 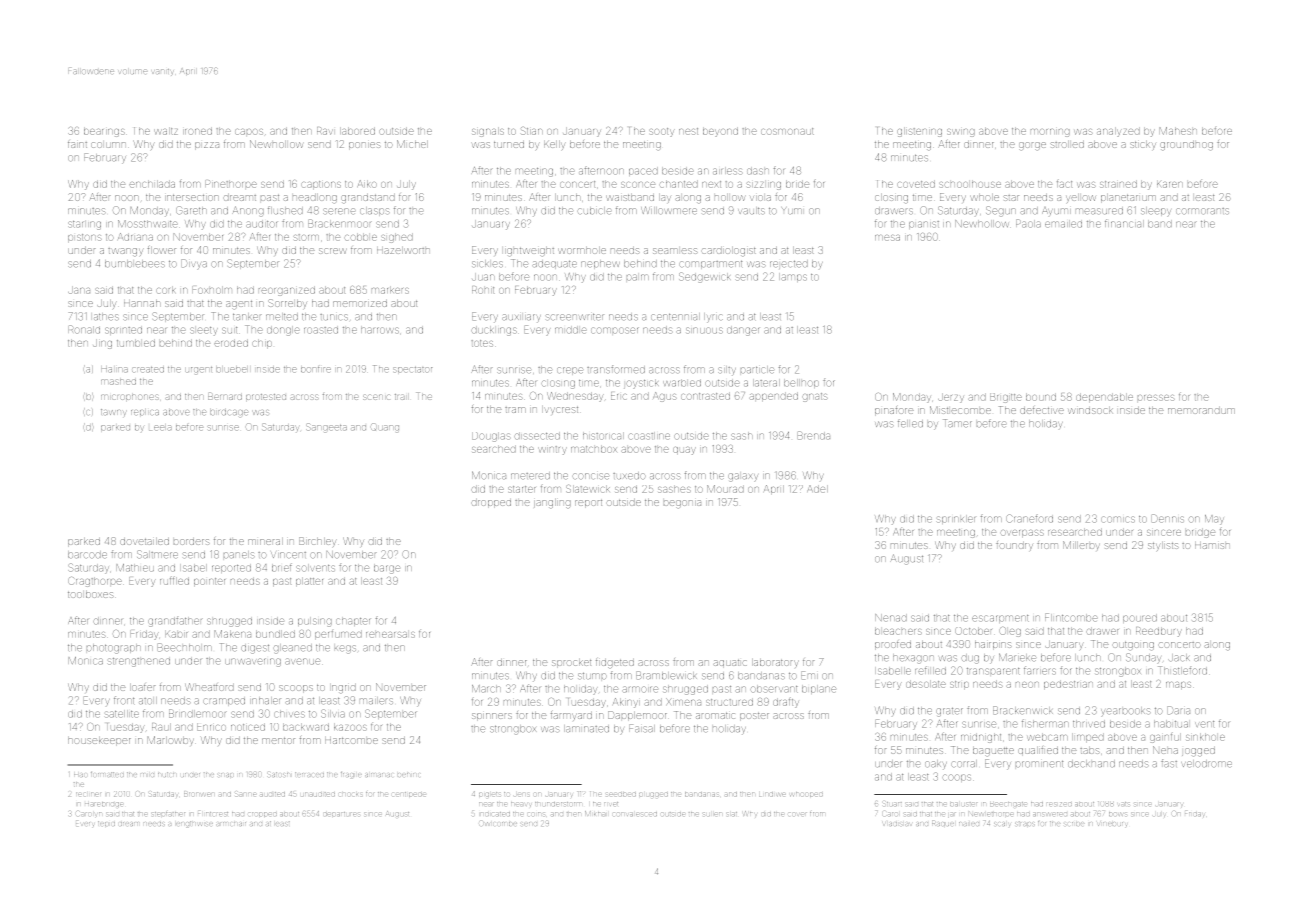 What do you see at coordinates (318, 542) in the screenshot?
I see `Birchley` at bounding box center [318, 542].
